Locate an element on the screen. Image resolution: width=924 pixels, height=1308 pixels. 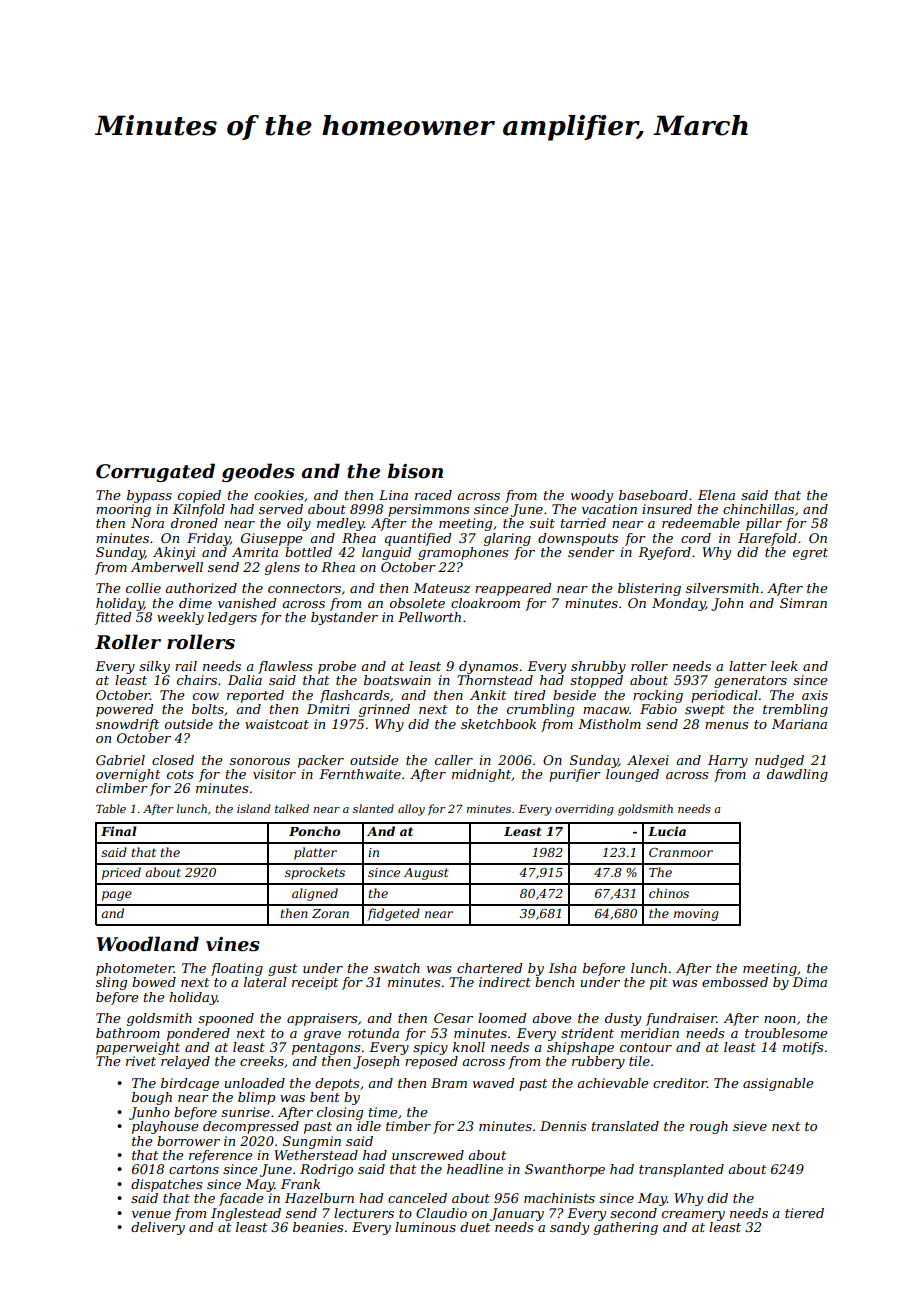
grinned is located at coordinates (384, 710).
